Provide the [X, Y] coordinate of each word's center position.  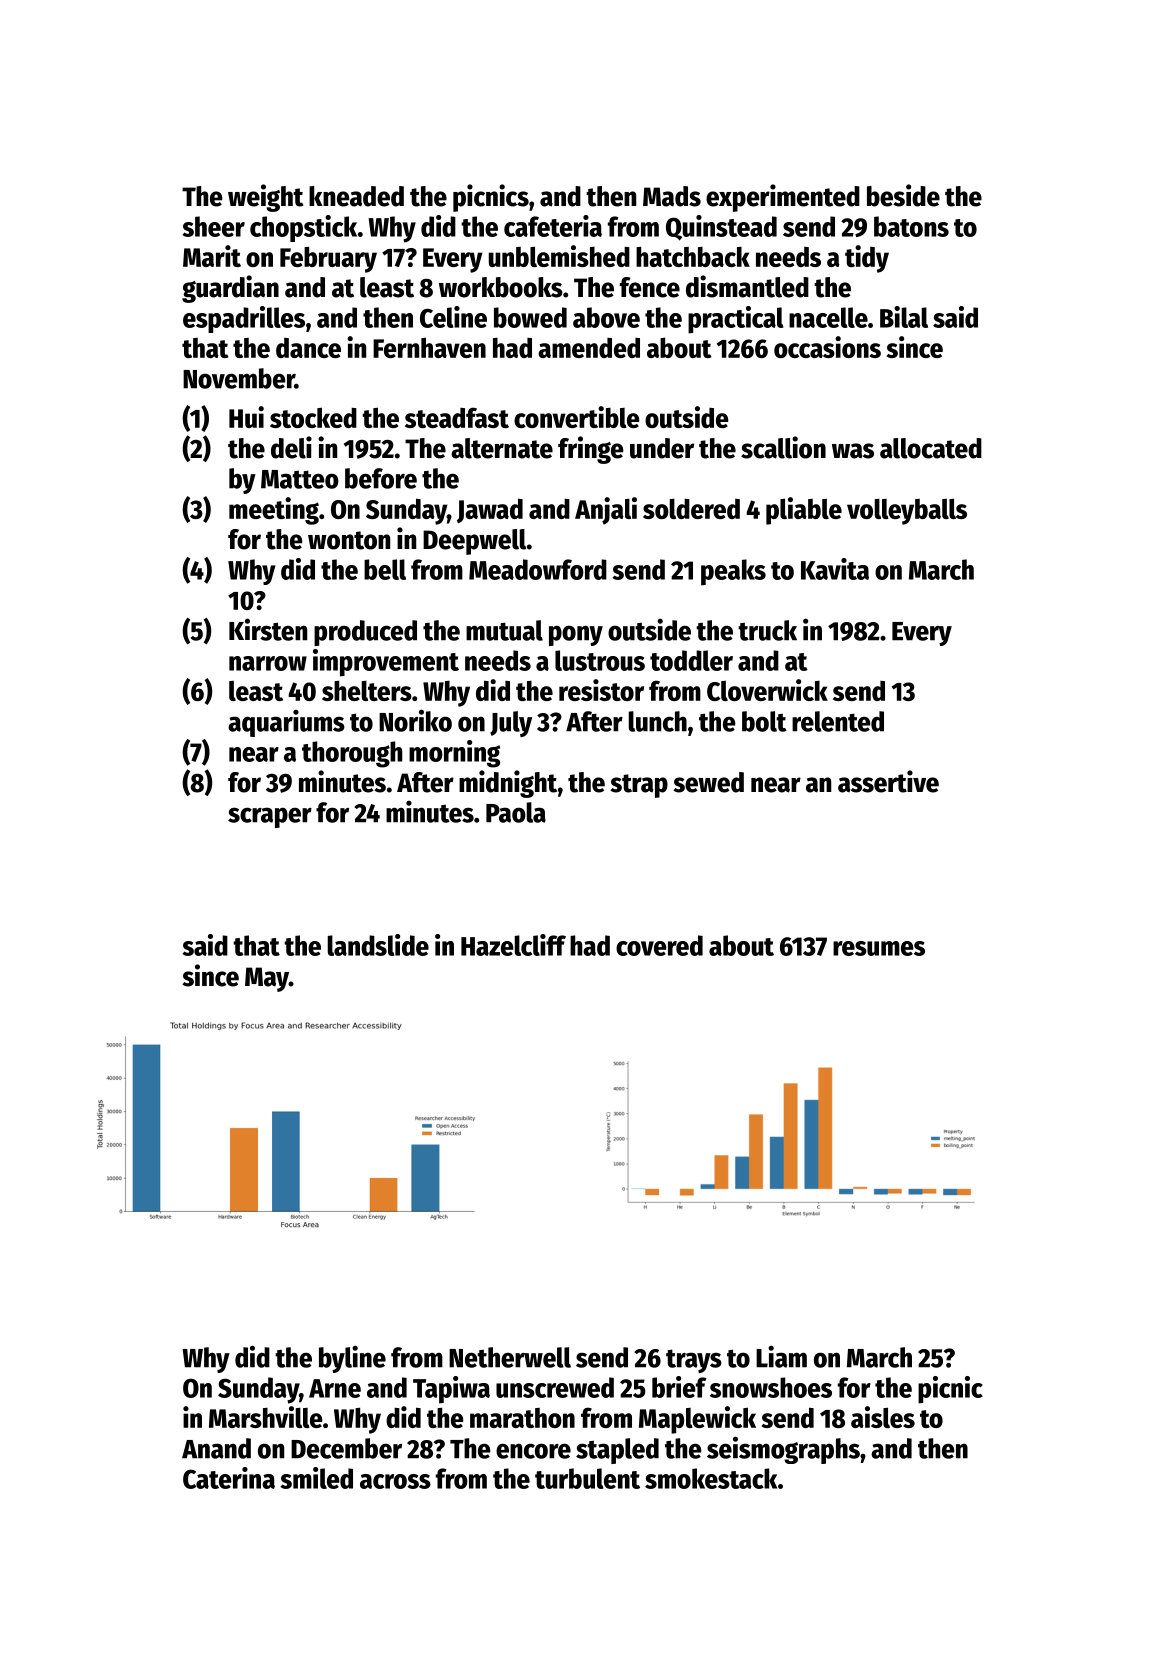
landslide [378, 945]
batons [911, 226]
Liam [781, 1356]
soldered [691, 509]
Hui [246, 417]
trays [694, 1361]
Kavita [835, 569]
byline [352, 1359]
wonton [349, 540]
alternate [502, 448]
